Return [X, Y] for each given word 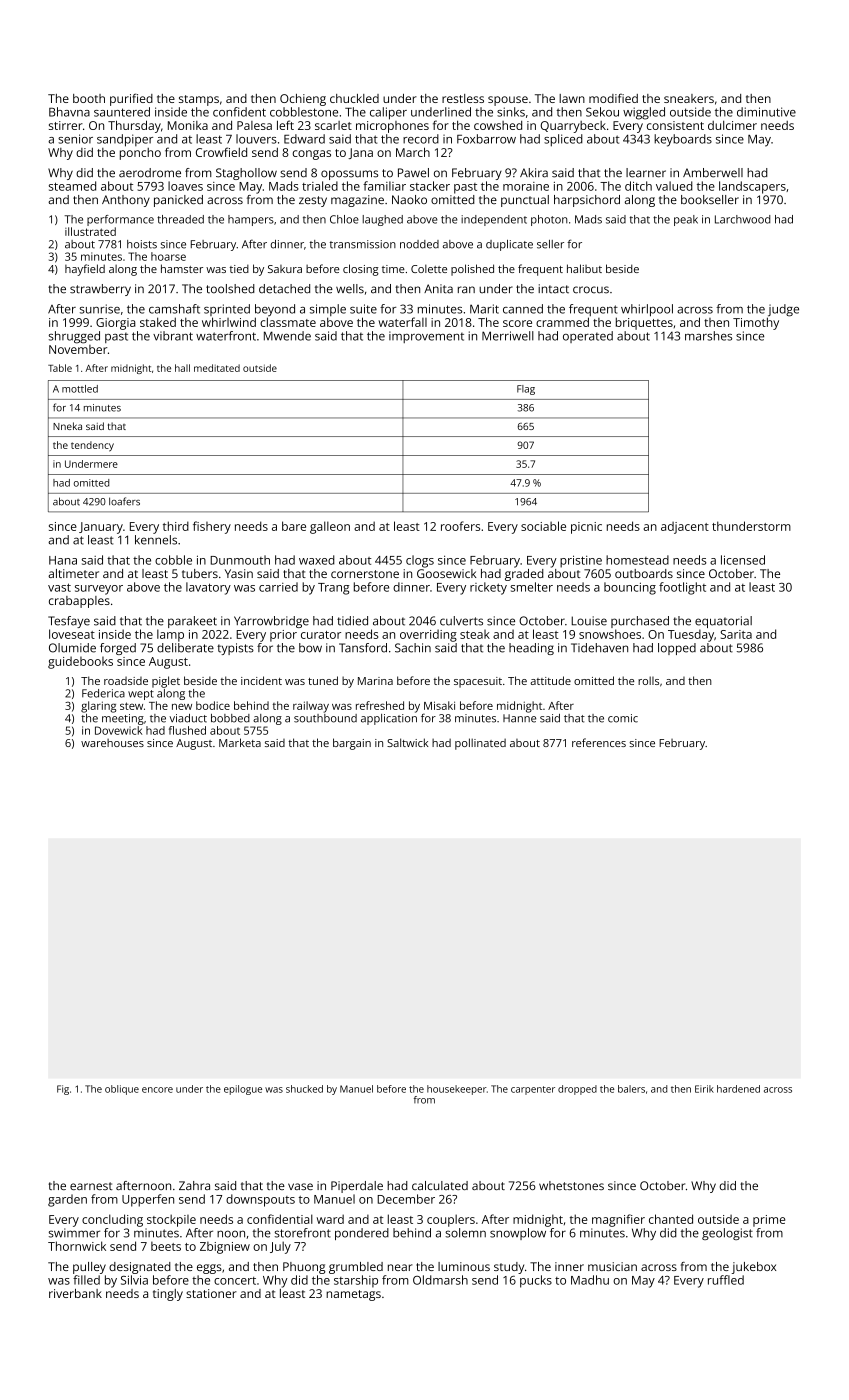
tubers [200, 573]
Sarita [736, 634]
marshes [708, 336]
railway [311, 707]
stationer [211, 1293]
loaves [185, 186]
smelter [531, 587]
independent [494, 220]
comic [623, 718]
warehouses [112, 743]
